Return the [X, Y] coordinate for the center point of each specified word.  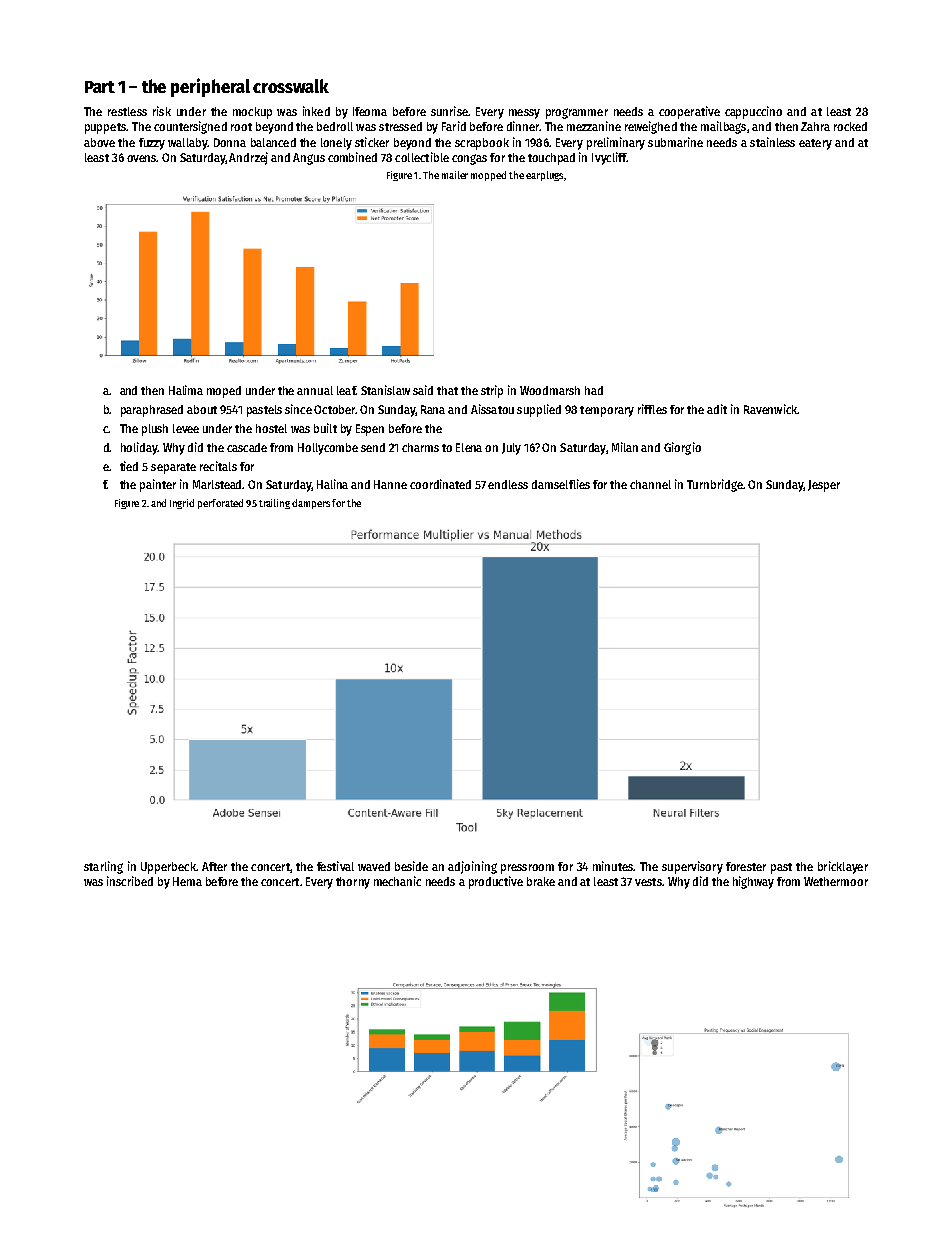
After [214, 866]
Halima [186, 390]
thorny [353, 883]
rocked [850, 126]
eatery [815, 144]
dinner [523, 126]
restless [127, 111]
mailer [455, 175]
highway [753, 882]
